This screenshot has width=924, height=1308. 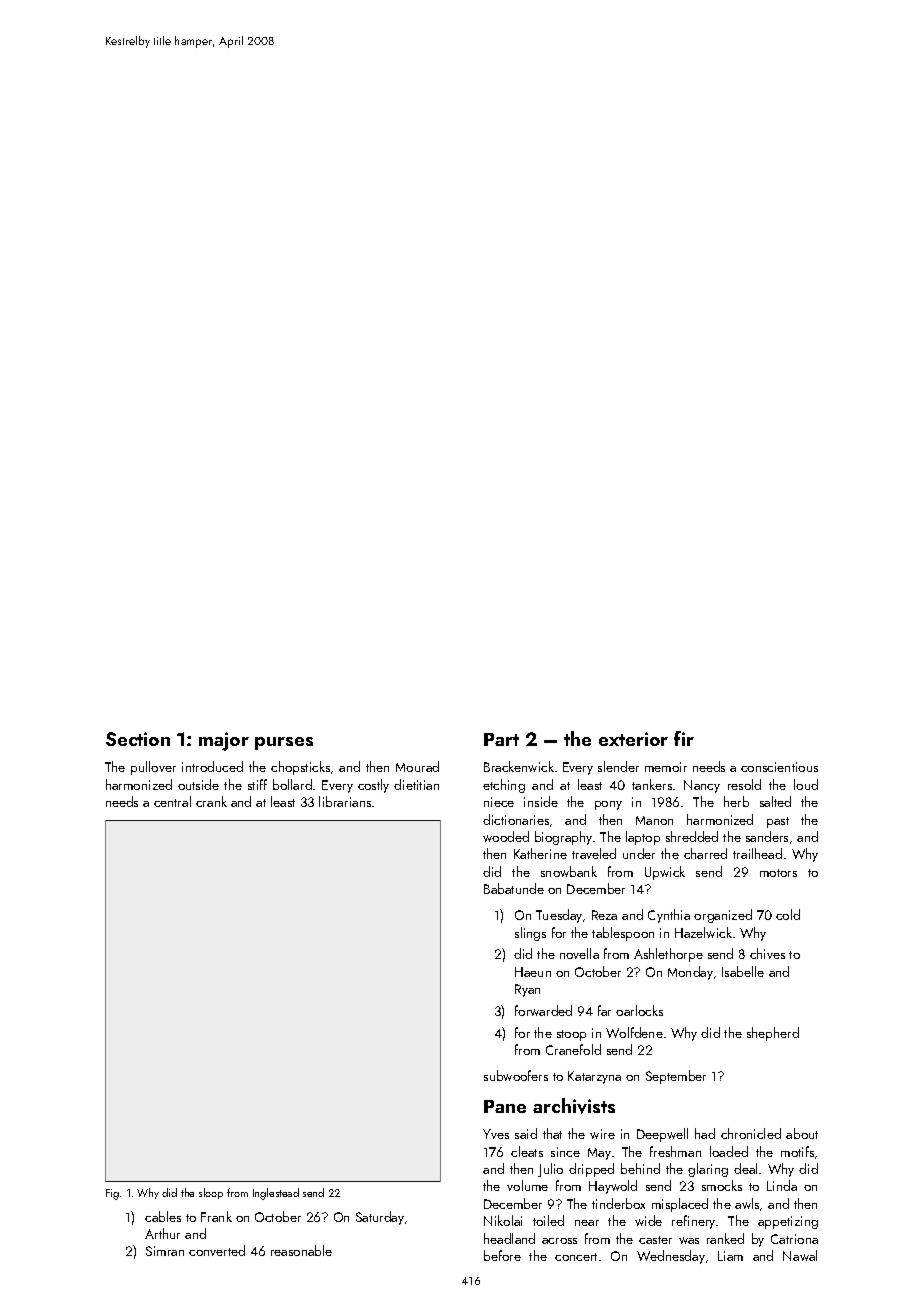 I want to click on purses, so click(x=284, y=743).
